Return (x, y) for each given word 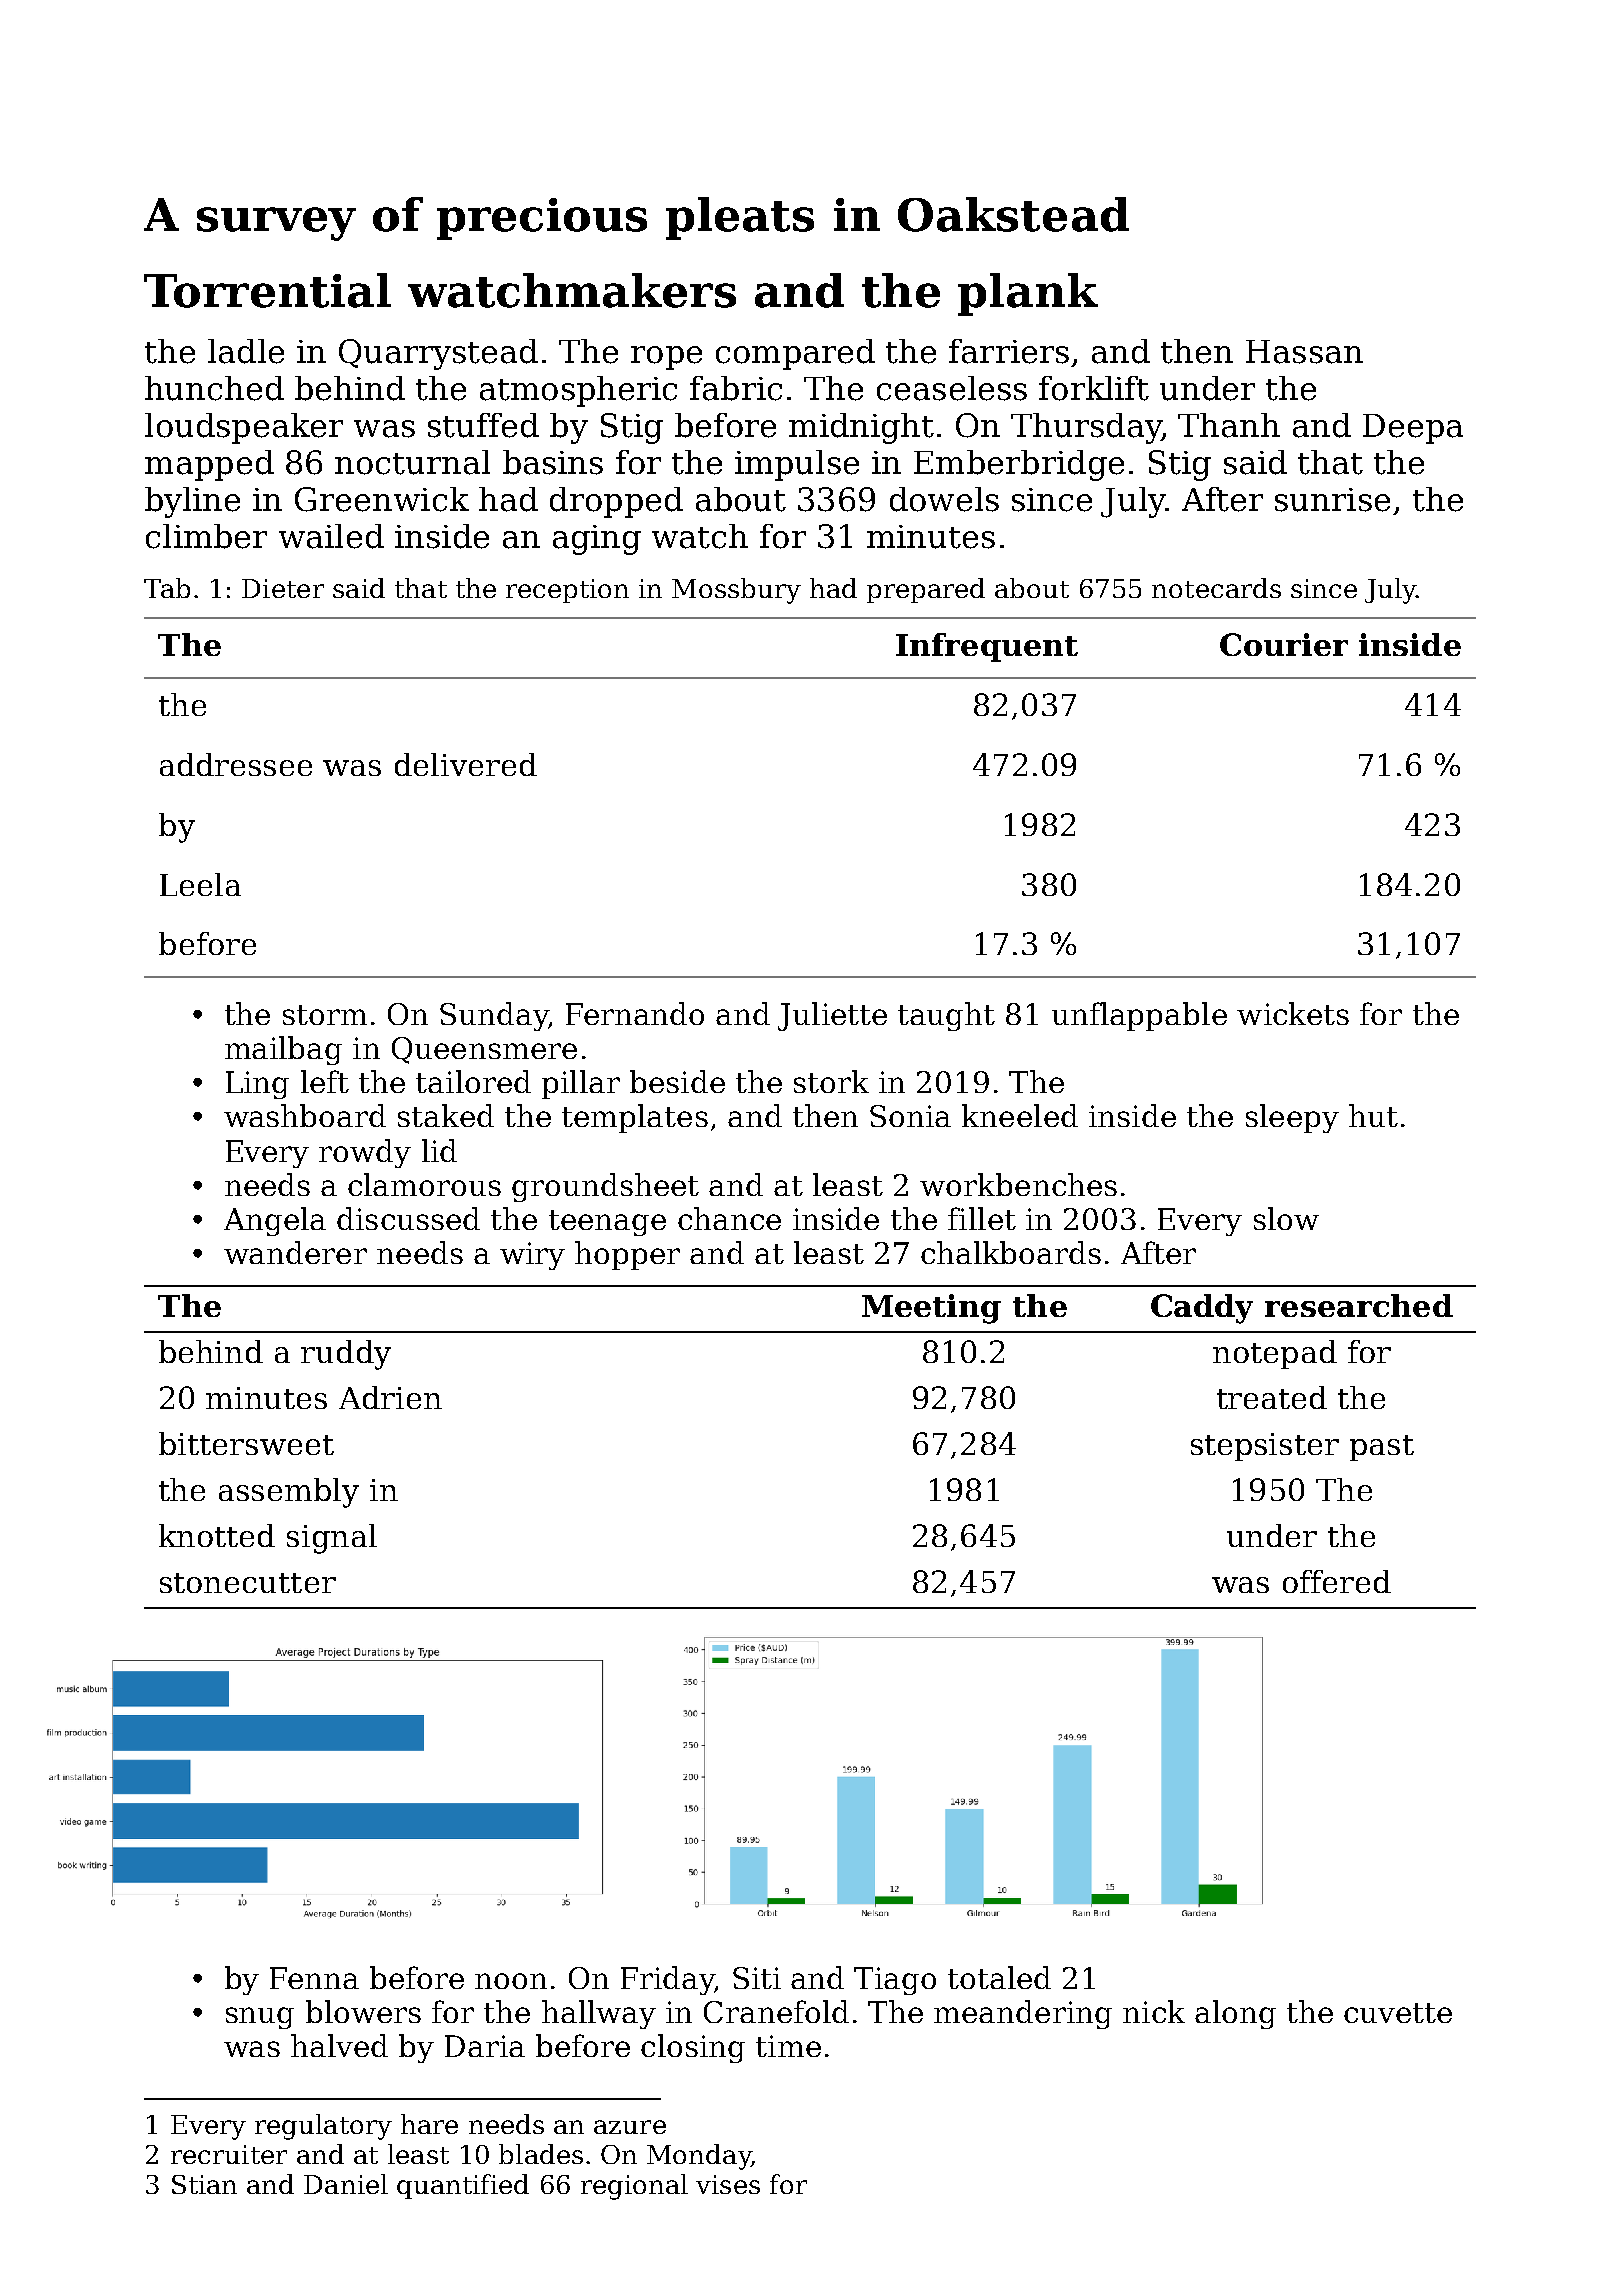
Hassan (1304, 352)
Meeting (931, 1309)
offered (1337, 1581)
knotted (217, 1535)
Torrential (267, 290)
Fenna (314, 1978)
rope (666, 358)
